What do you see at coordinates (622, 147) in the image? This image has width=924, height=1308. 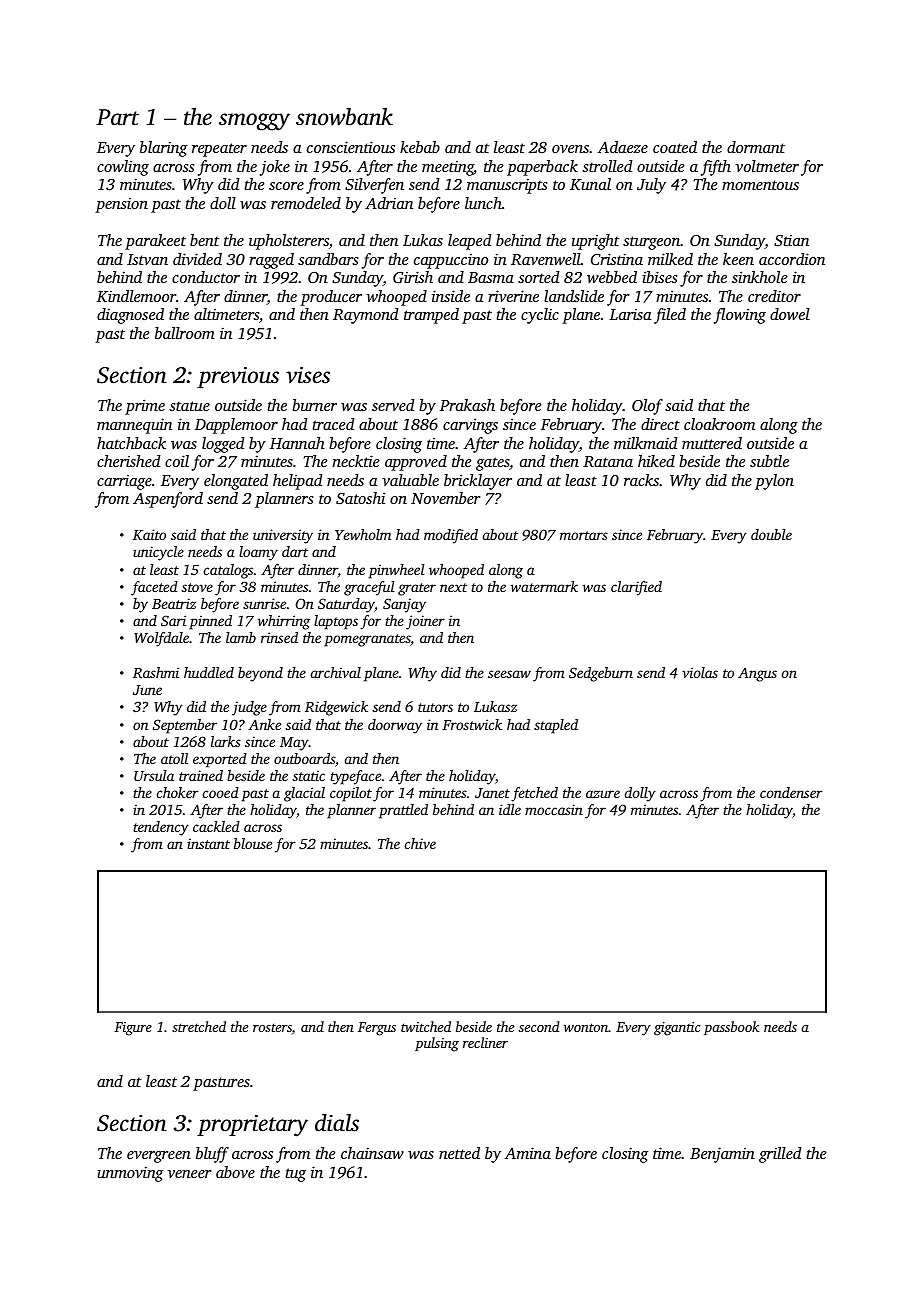 I see `Adaeze` at bounding box center [622, 147].
